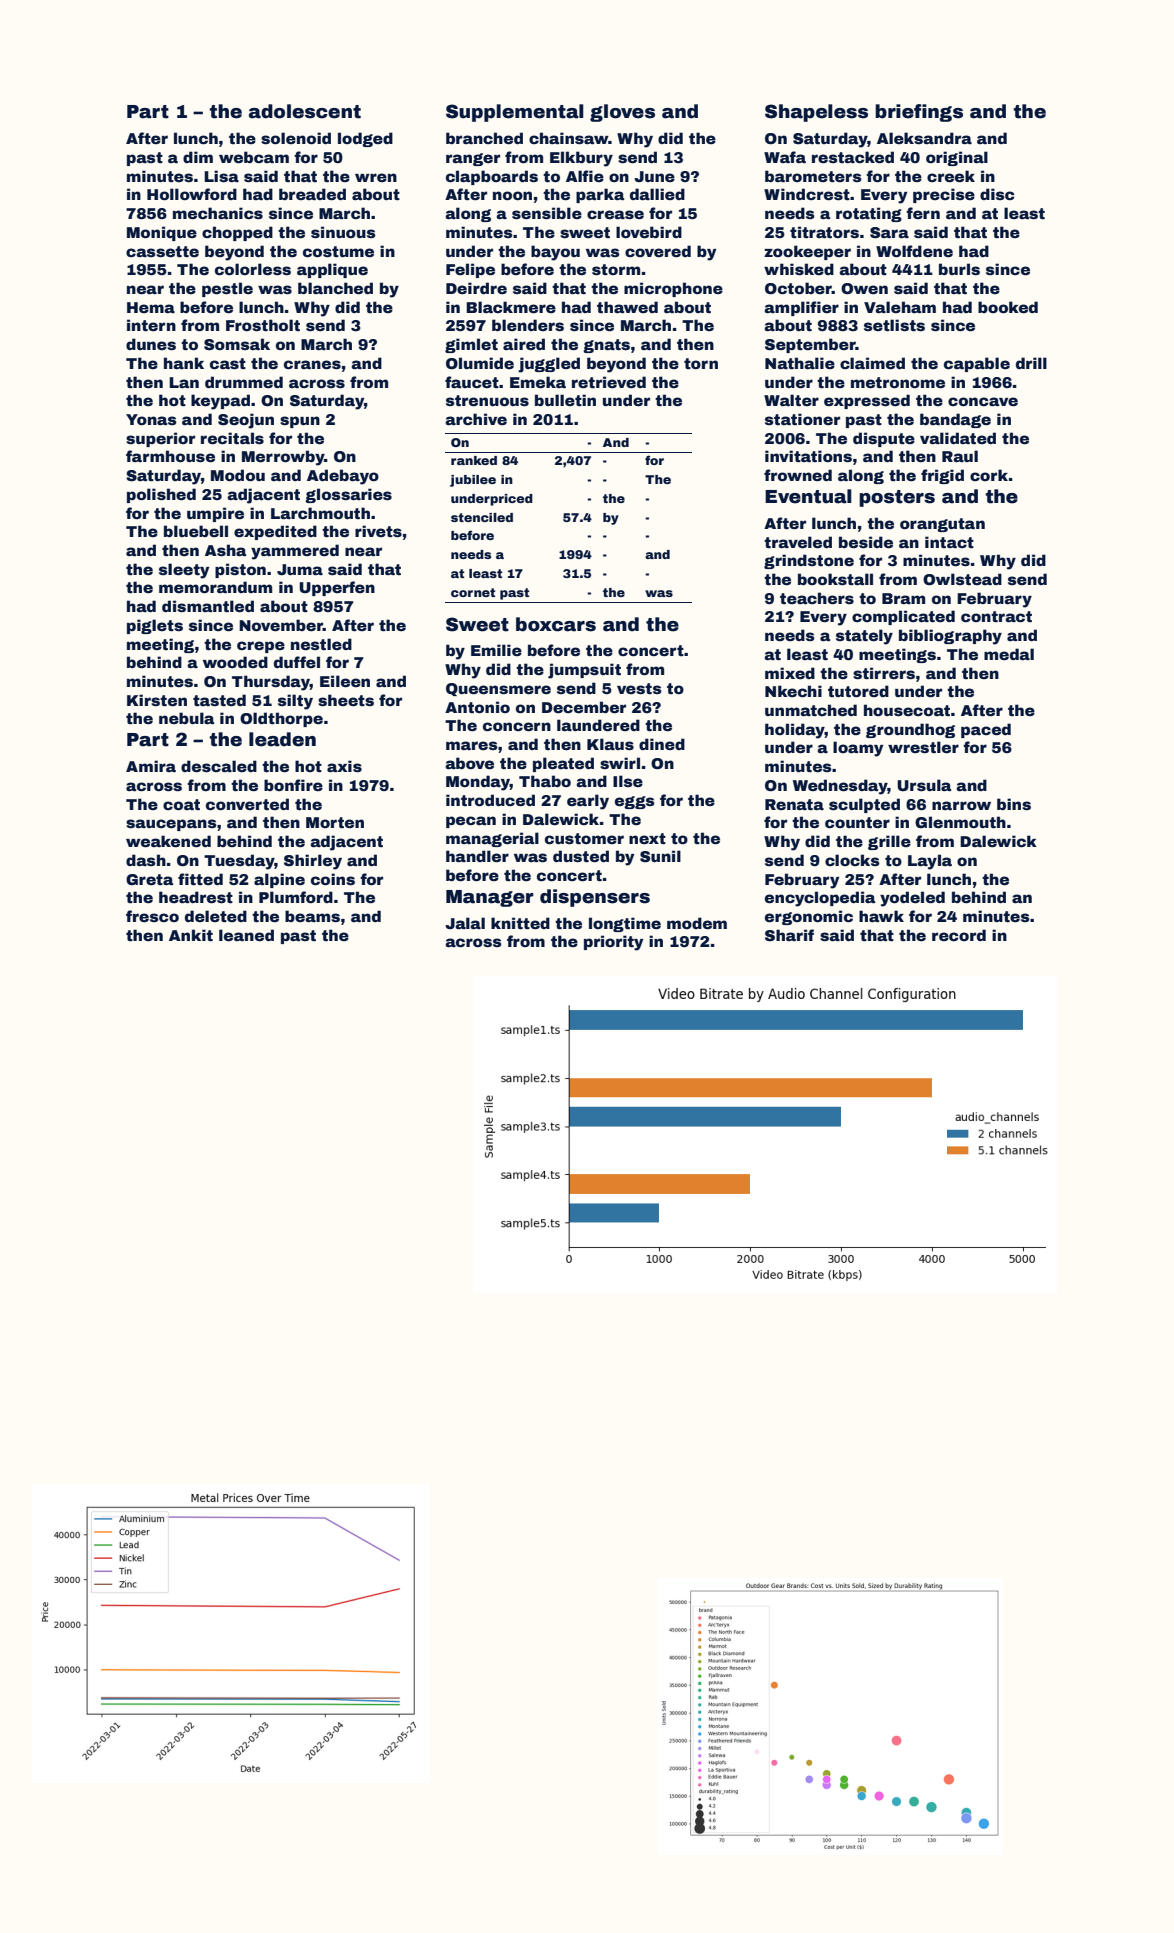 This image has height=1933, width=1174. I want to click on Supplemental, so click(515, 113).
